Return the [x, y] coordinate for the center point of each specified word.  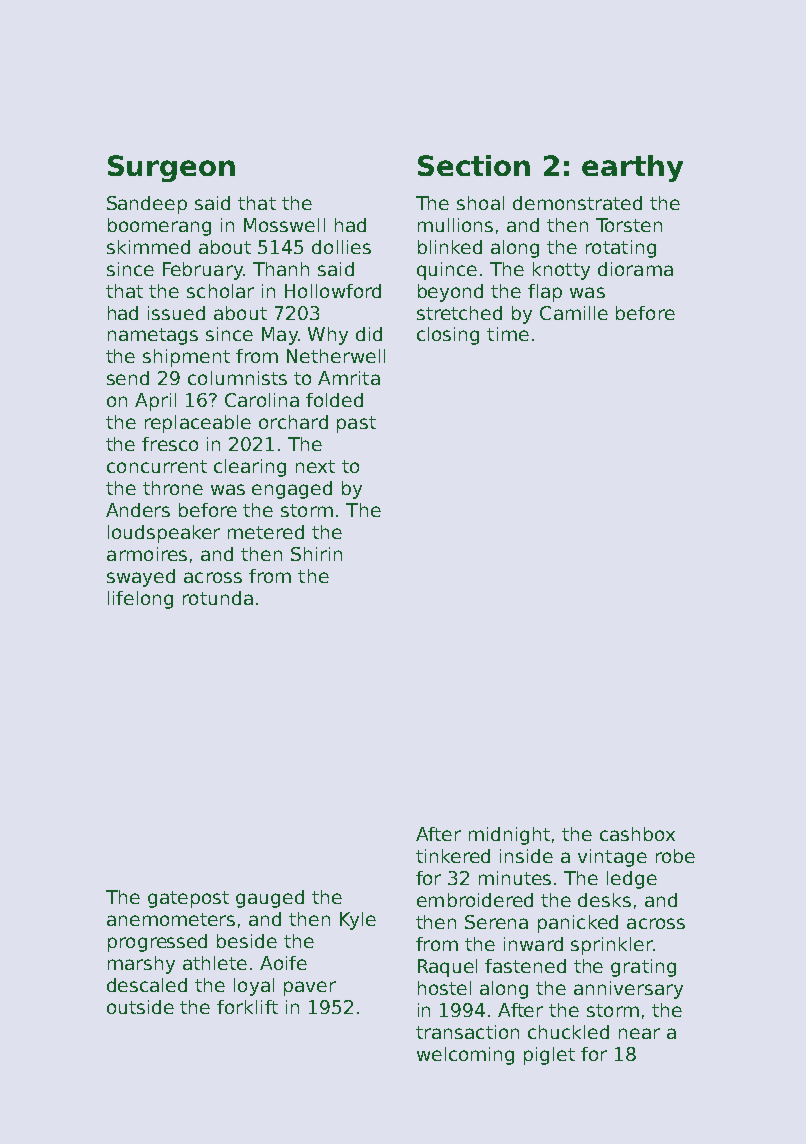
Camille [574, 313]
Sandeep [147, 205]
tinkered [453, 856]
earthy [632, 168]
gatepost [188, 899]
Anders [138, 510]
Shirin [316, 554]
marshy [141, 965]
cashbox [637, 834]
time [508, 334]
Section [474, 165]
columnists [237, 378]
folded [334, 400]
